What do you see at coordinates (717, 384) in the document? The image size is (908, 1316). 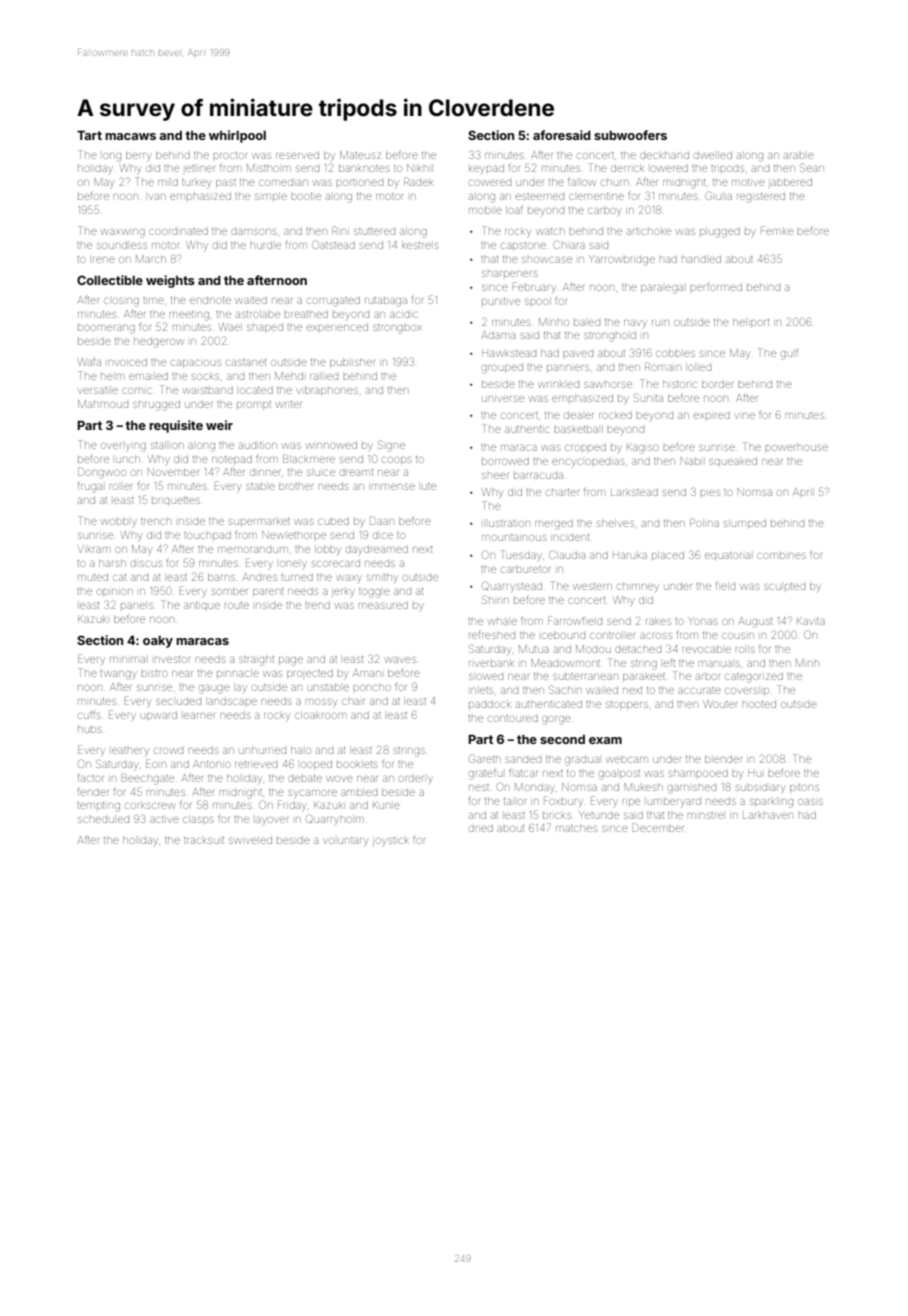 I see `border` at bounding box center [717, 384].
